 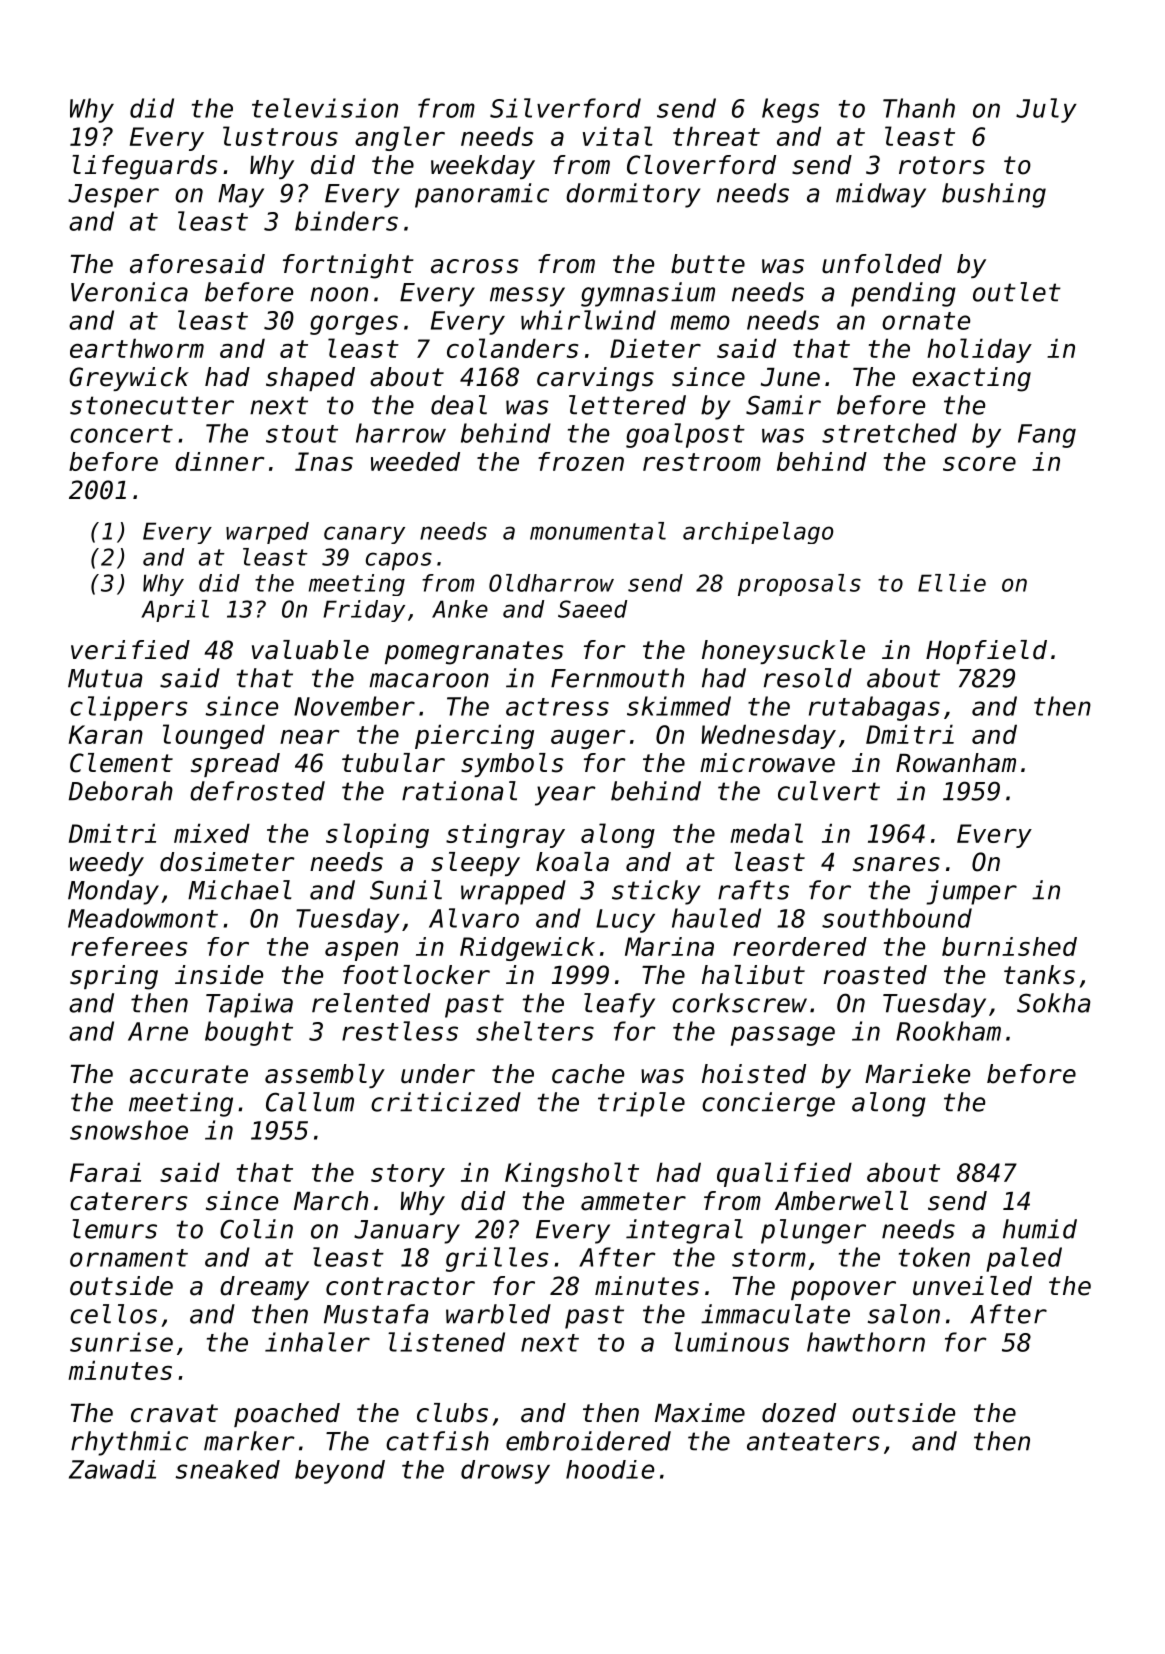 I want to click on hoisted, so click(x=754, y=1074).
